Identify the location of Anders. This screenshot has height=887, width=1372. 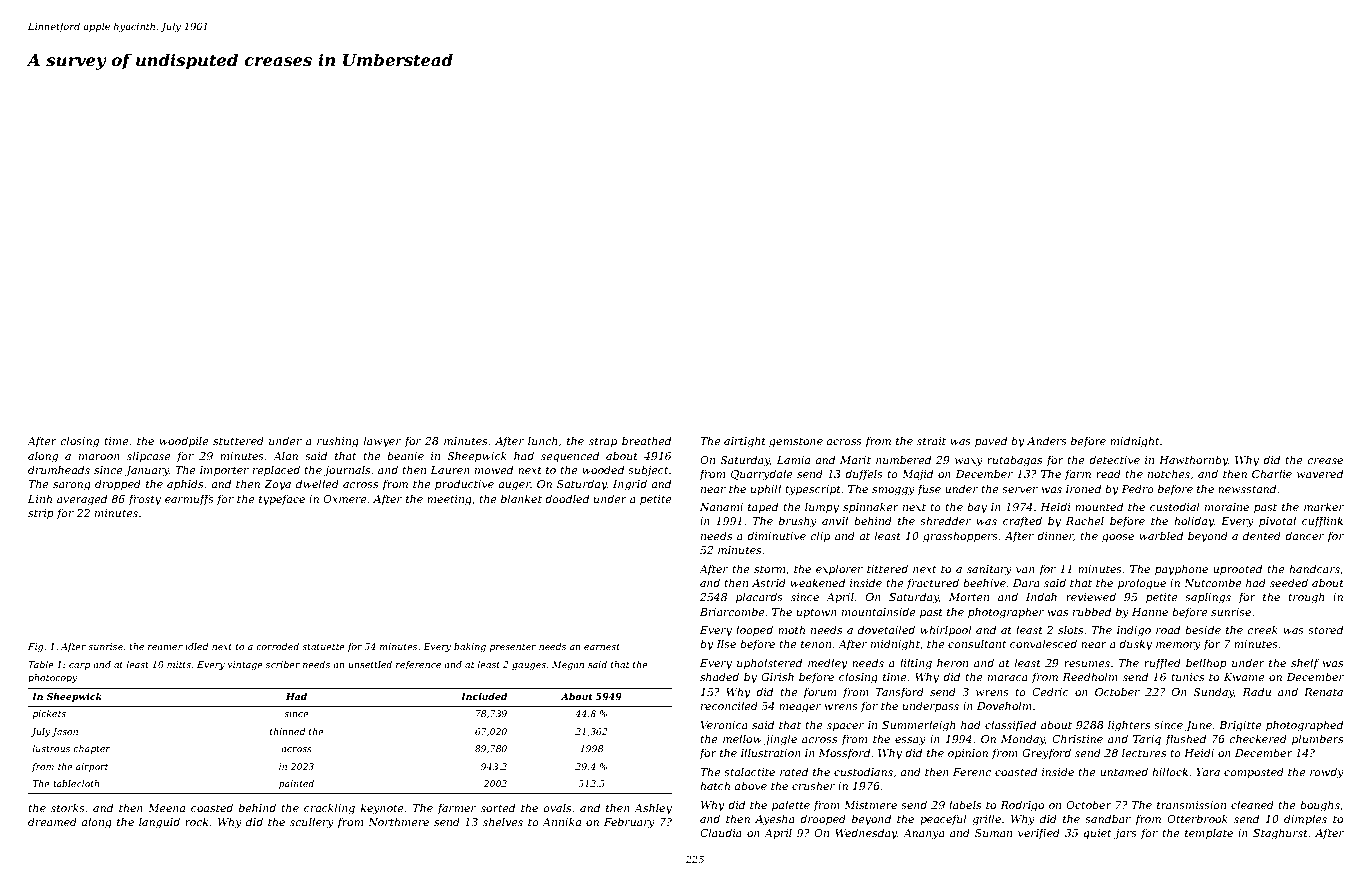
(1047, 440).
